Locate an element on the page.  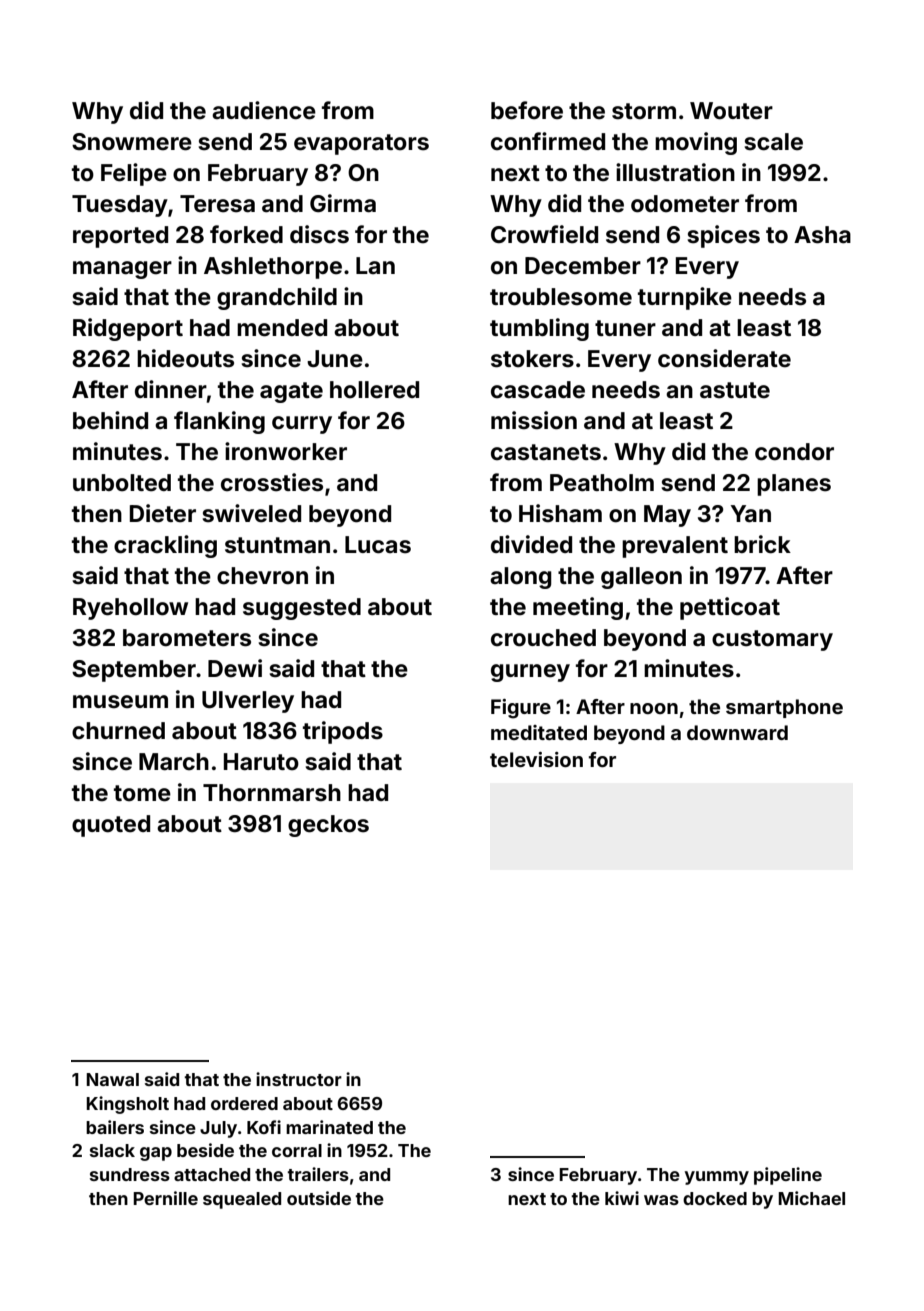
downward is located at coordinates (737, 732).
